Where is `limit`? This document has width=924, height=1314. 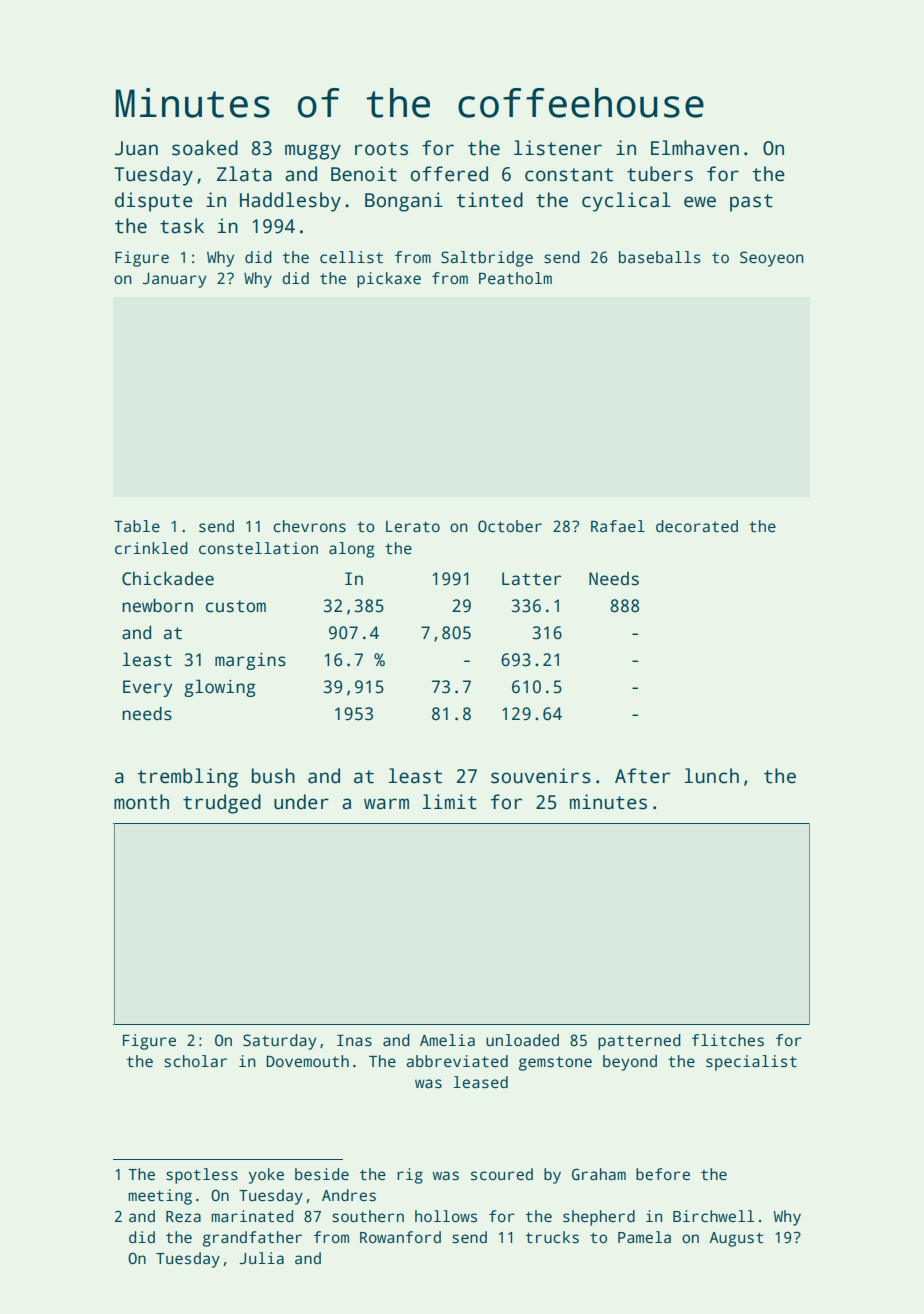 limit is located at coordinates (450, 802).
